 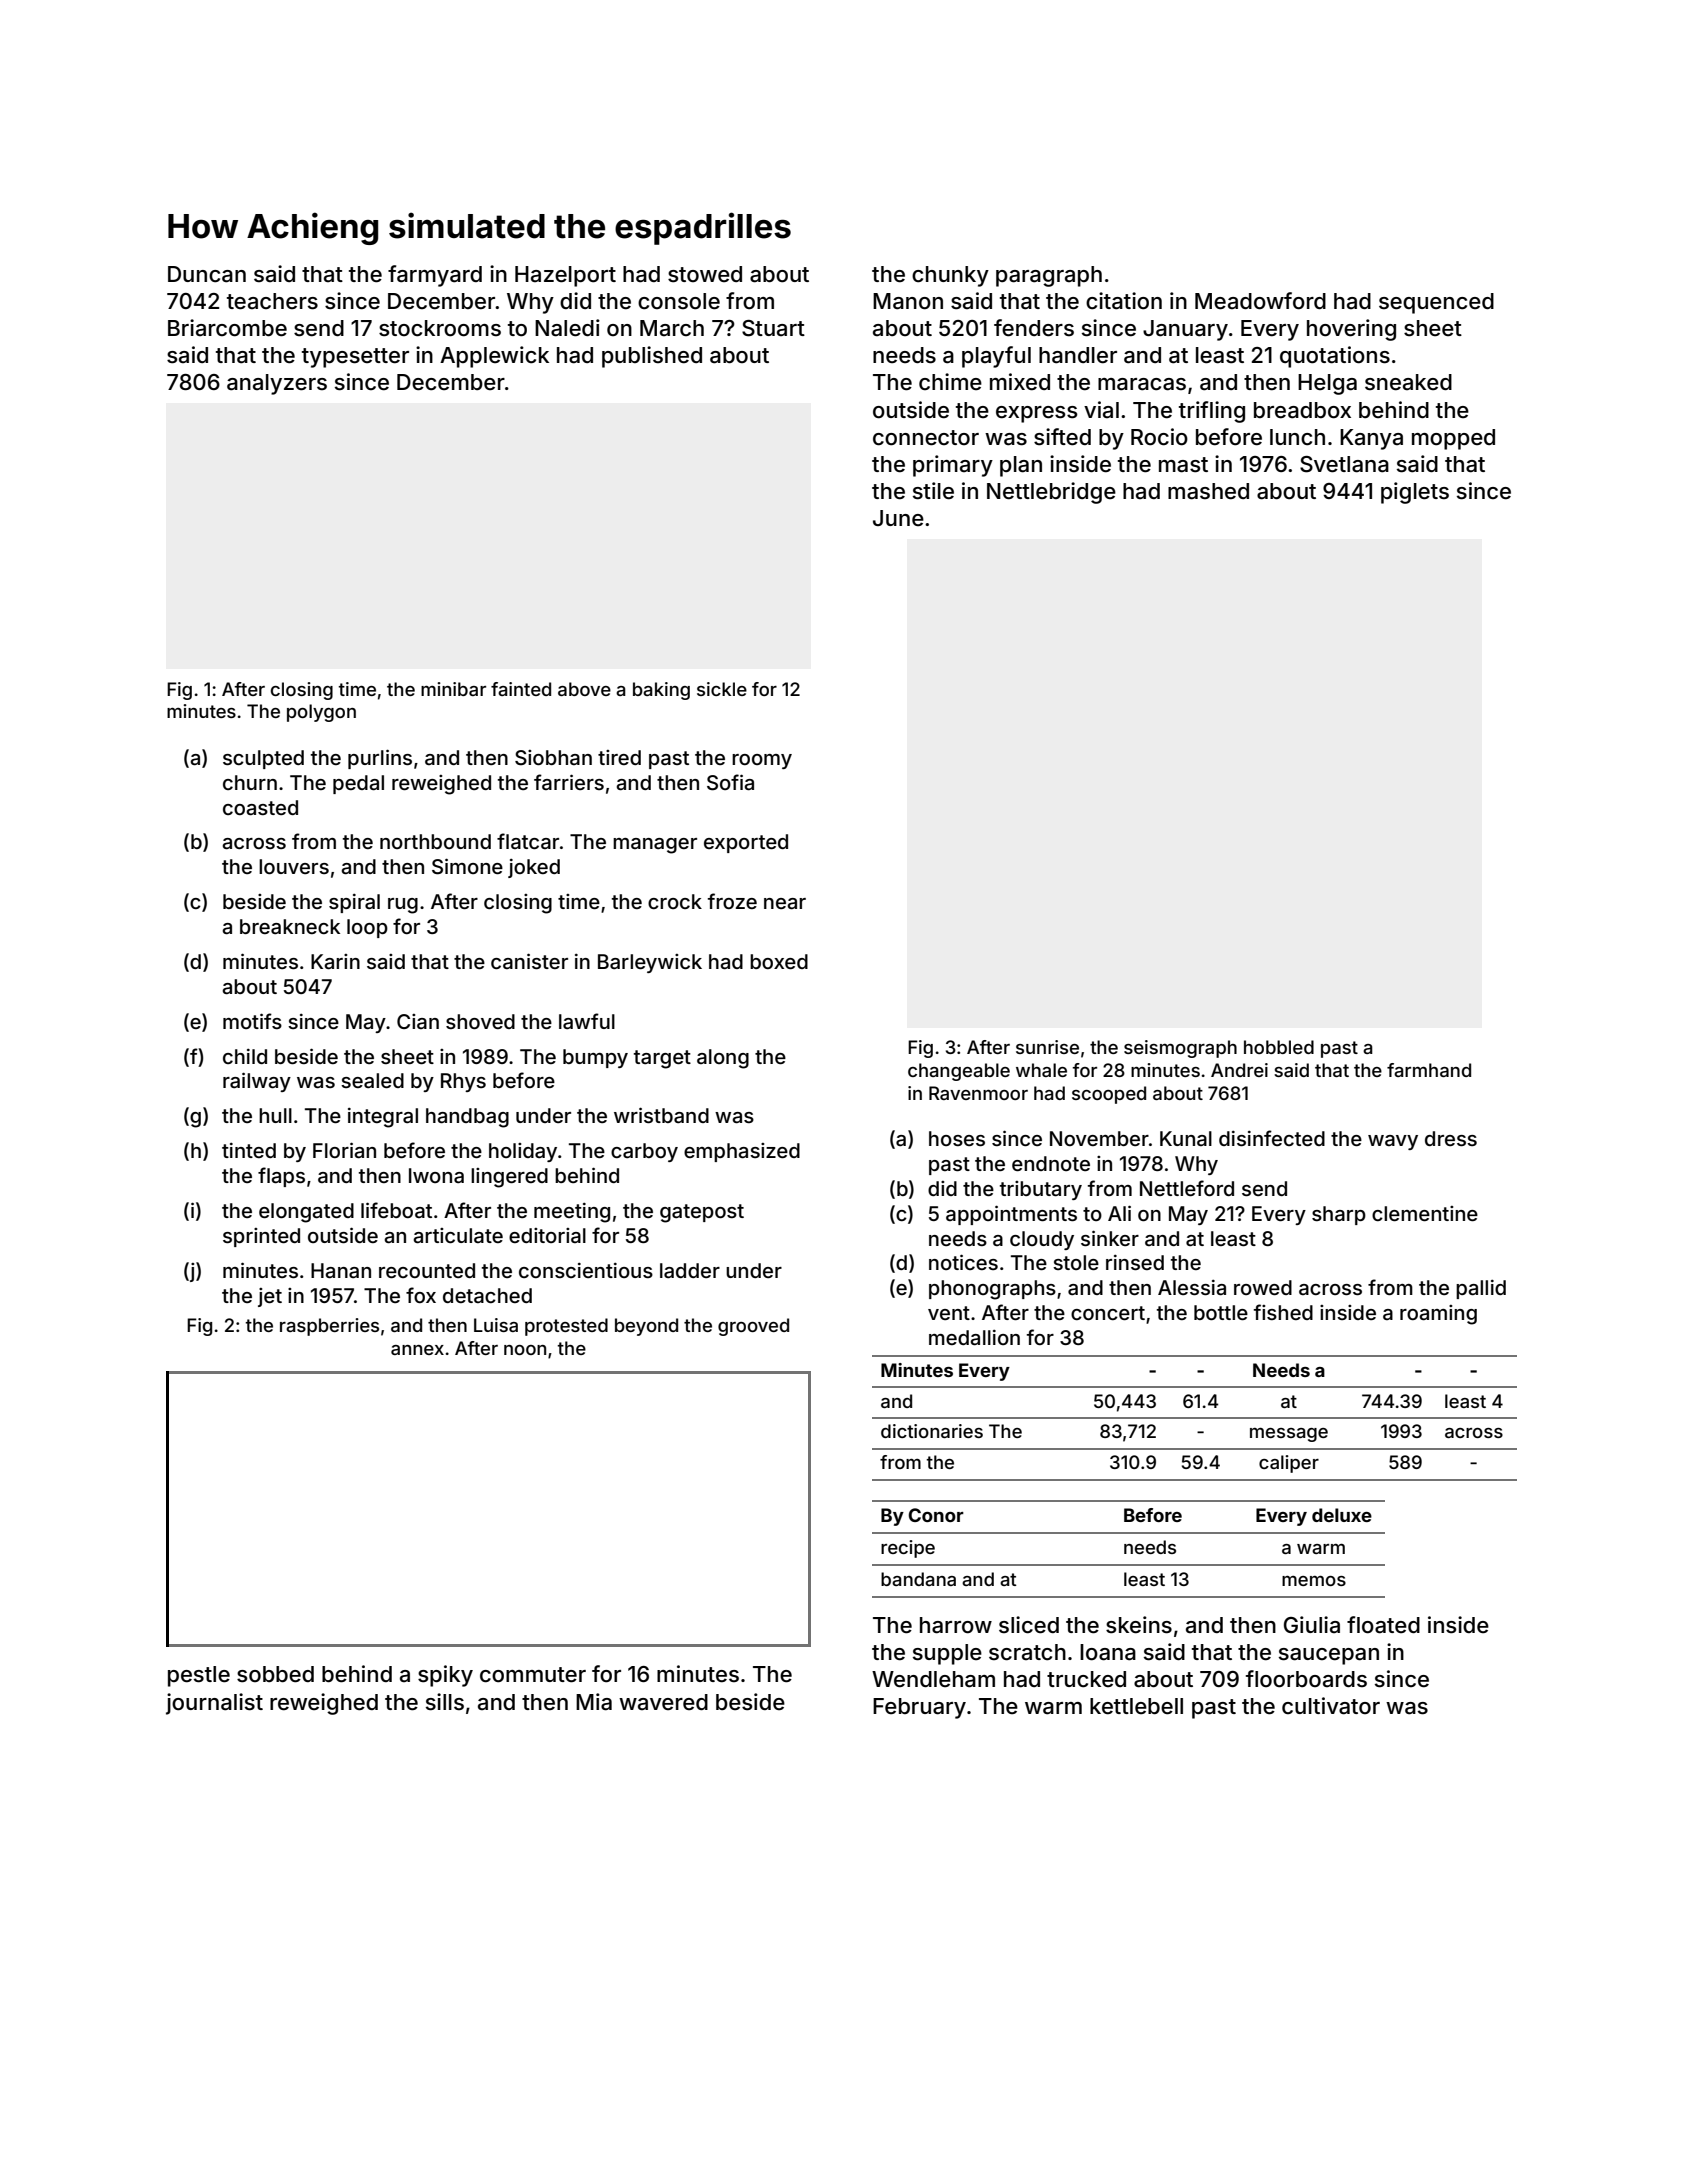 What do you see at coordinates (1289, 1464) in the screenshot?
I see `caliper` at bounding box center [1289, 1464].
